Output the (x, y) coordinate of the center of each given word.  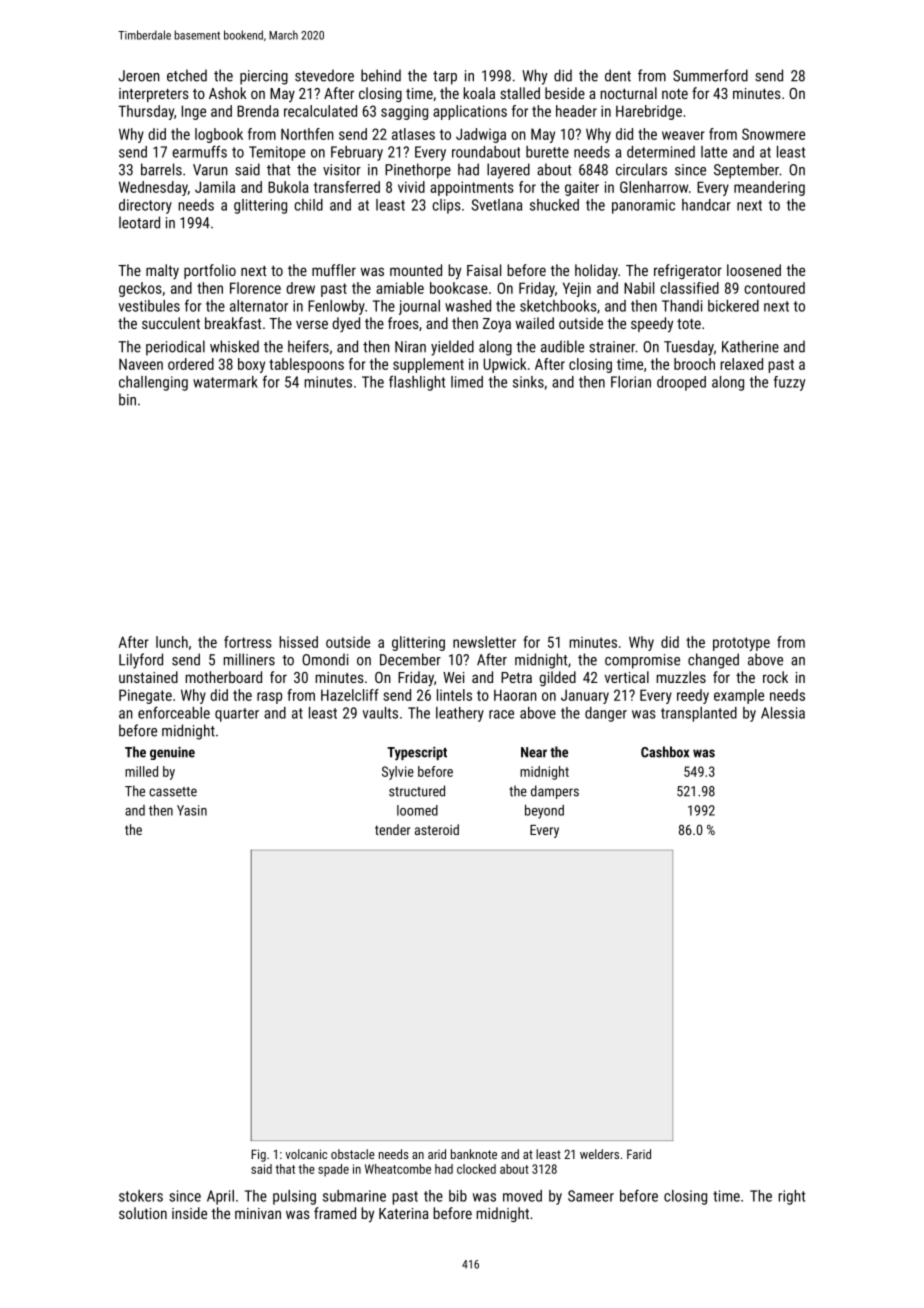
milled (141, 771)
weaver (683, 135)
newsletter (484, 642)
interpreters (154, 95)
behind (381, 75)
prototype (741, 644)
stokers (141, 1196)
